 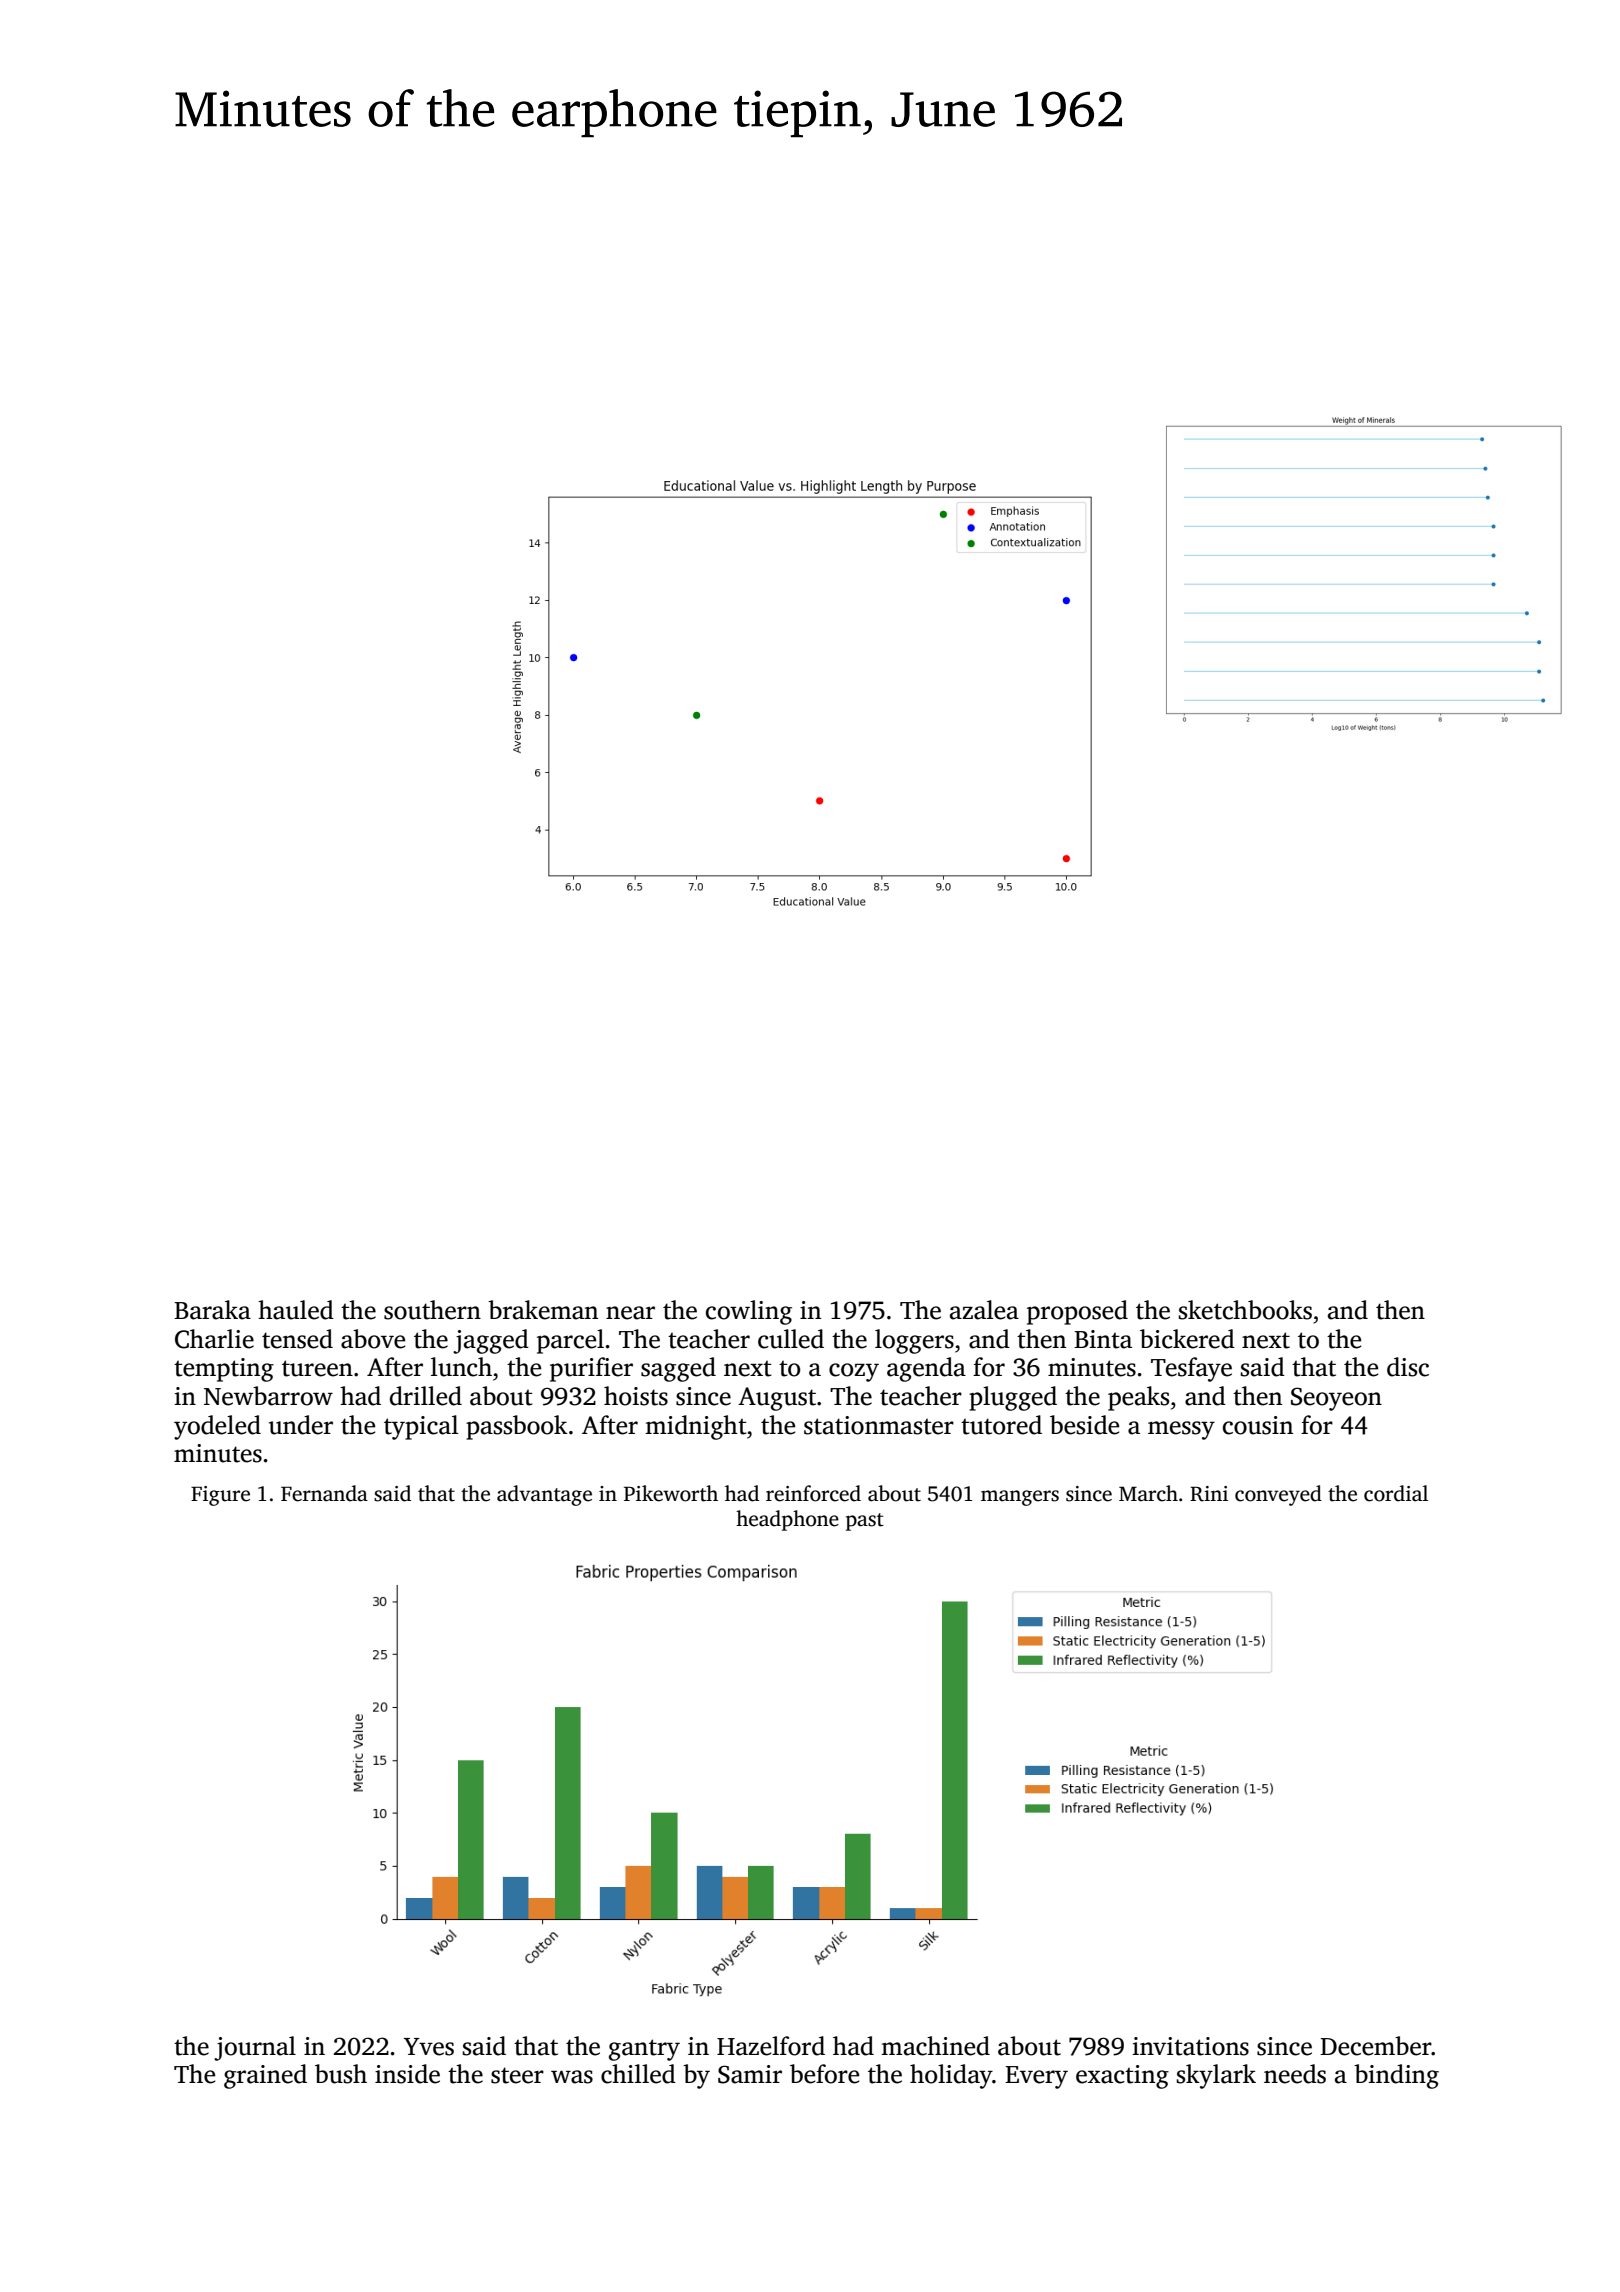 I want to click on Fernanda, so click(x=324, y=1493).
